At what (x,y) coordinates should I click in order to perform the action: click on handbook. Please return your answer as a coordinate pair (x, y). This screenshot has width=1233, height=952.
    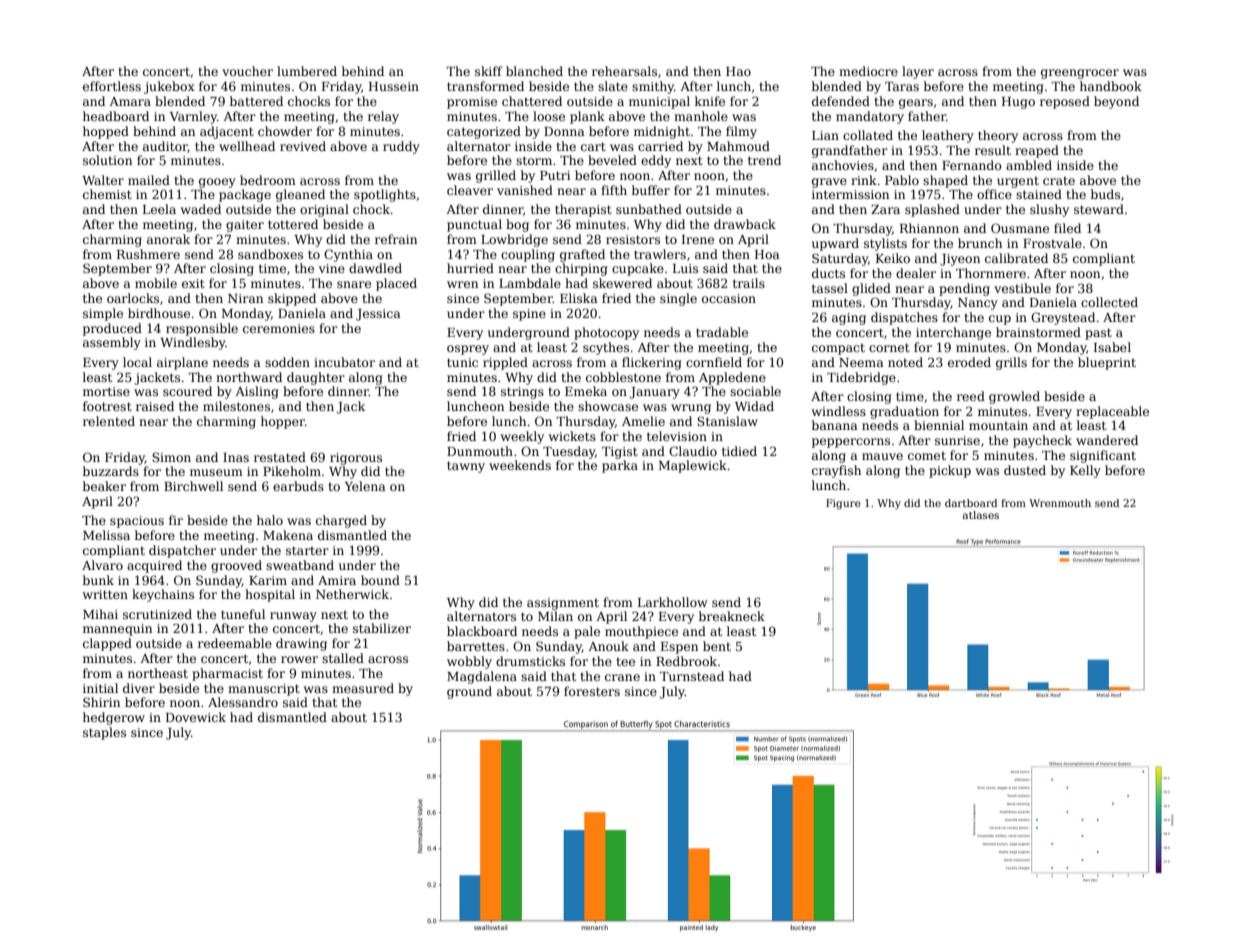
    Looking at the image, I should click on (1111, 86).
